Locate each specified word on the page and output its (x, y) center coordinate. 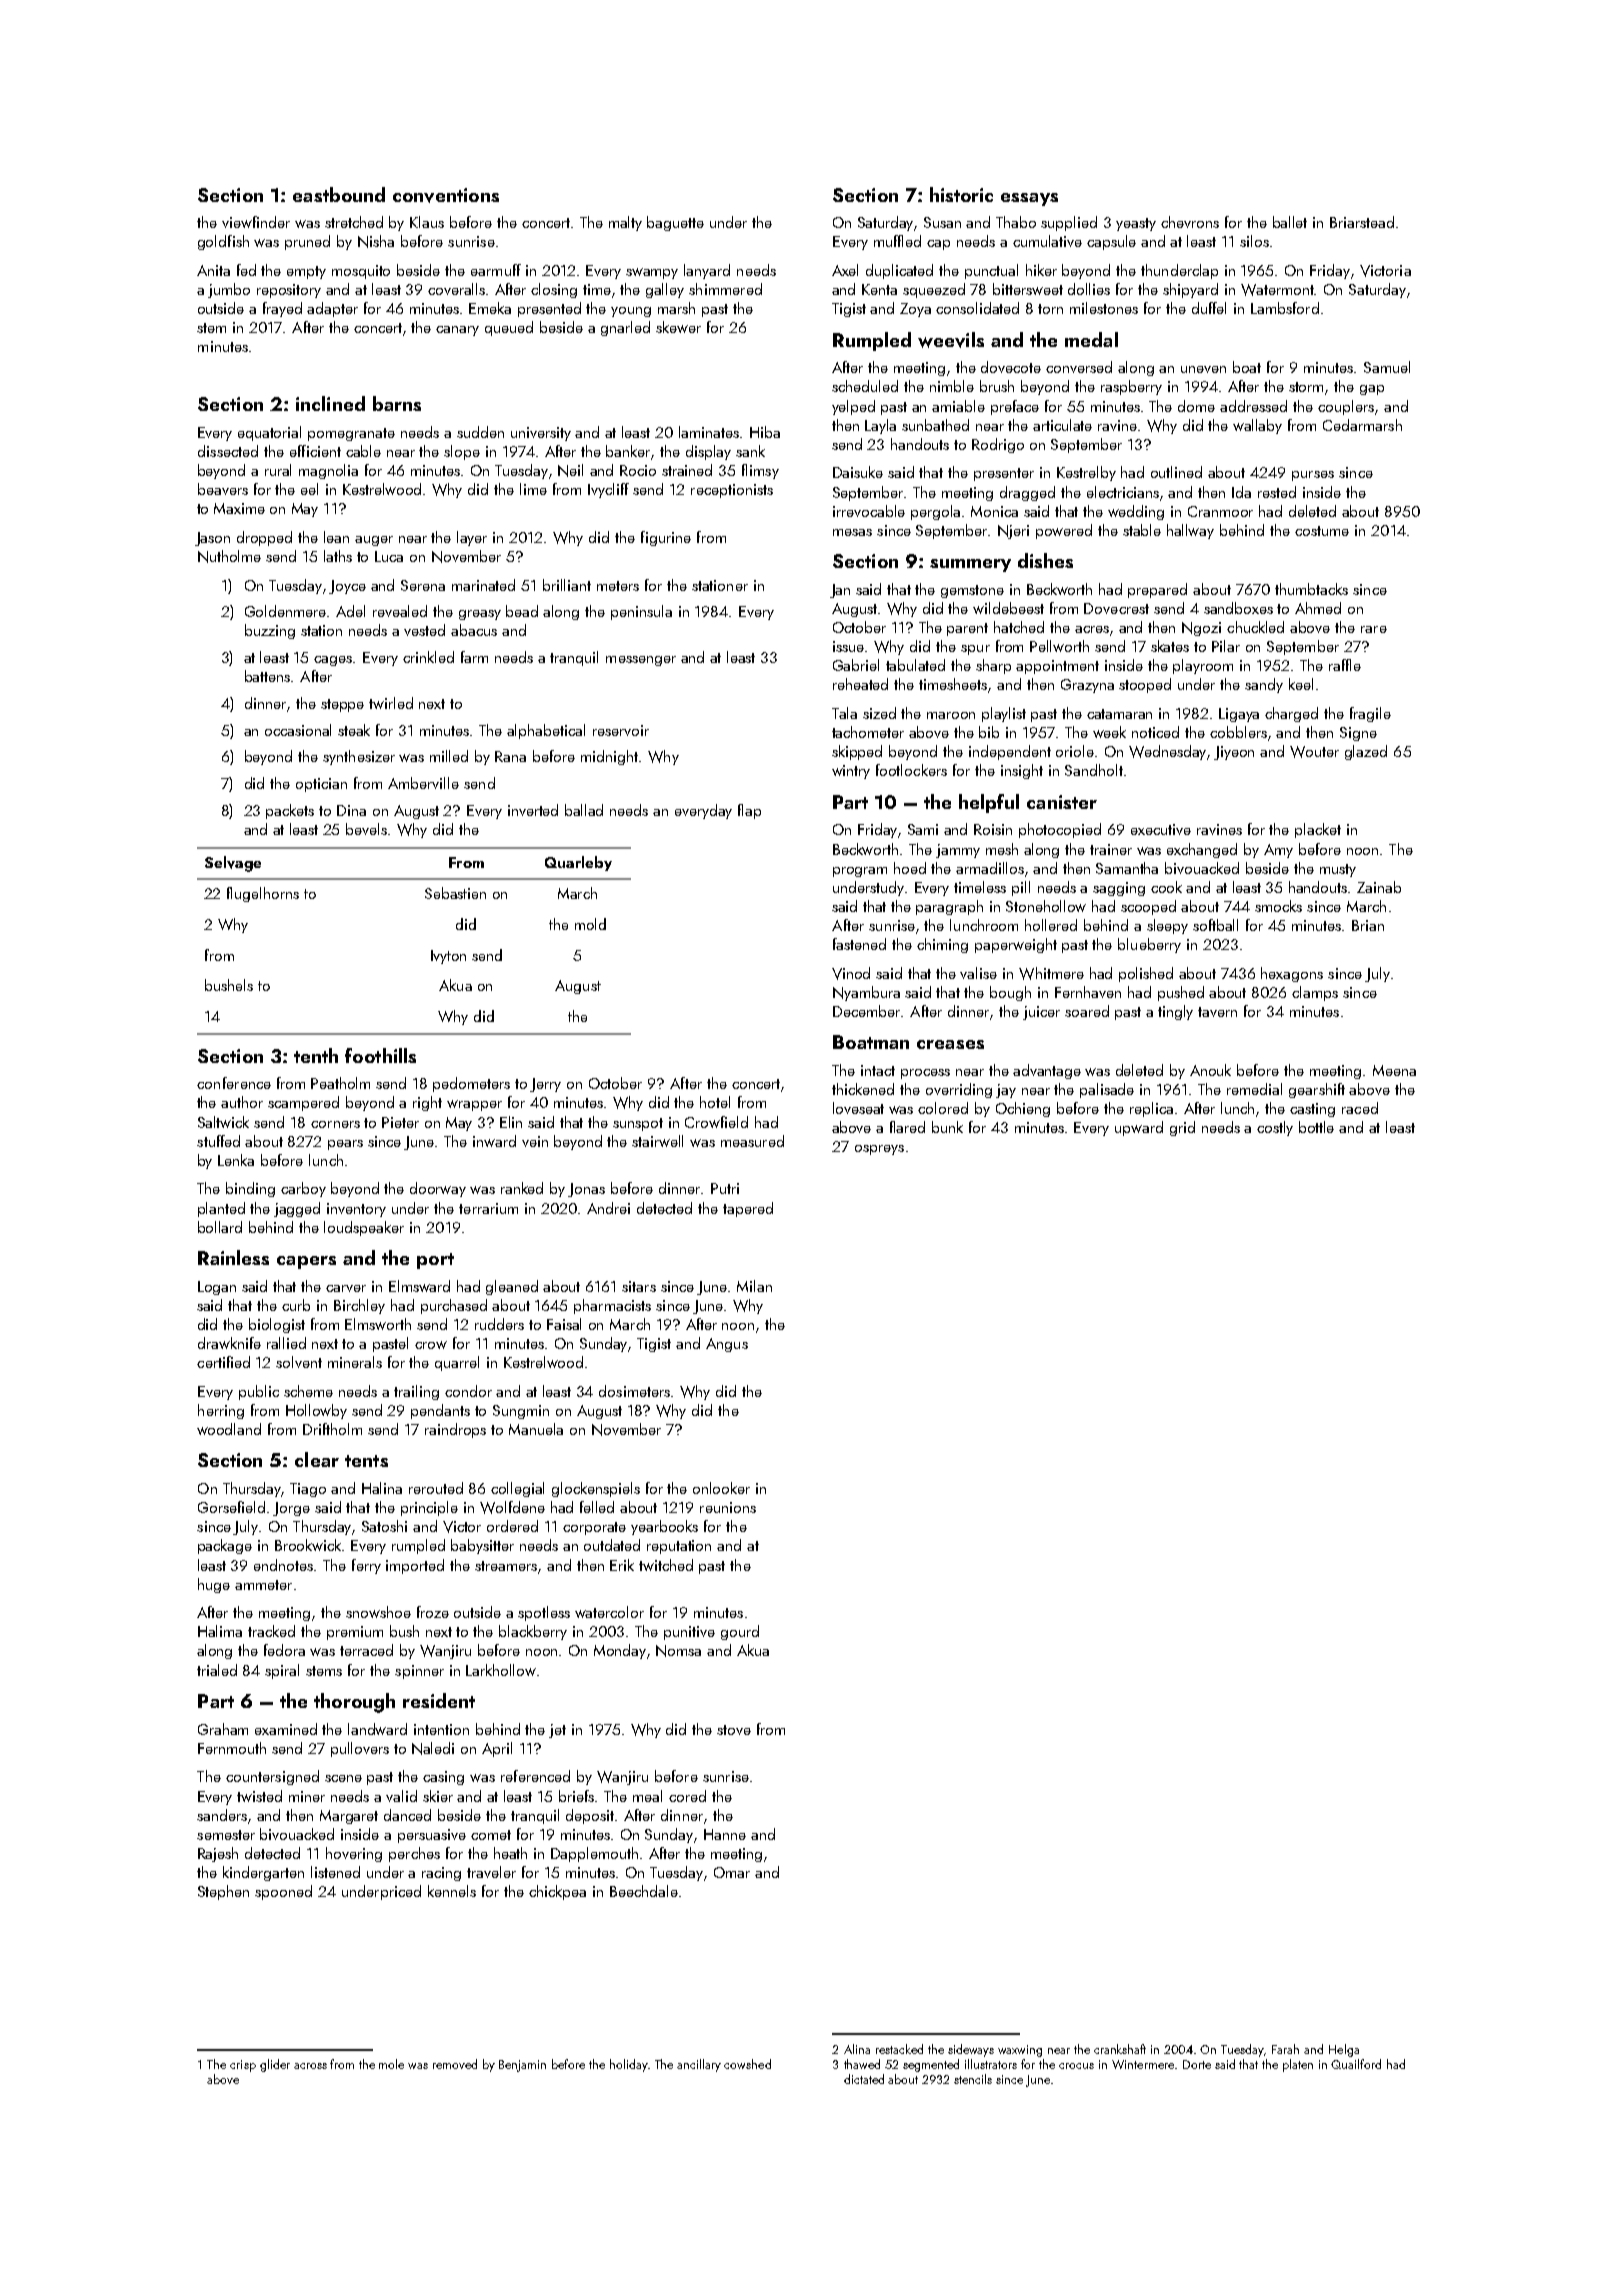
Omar (732, 1872)
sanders (222, 1815)
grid (1182, 1128)
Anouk (1210, 1070)
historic (961, 194)
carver (346, 1288)
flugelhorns (263, 894)
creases (950, 1044)
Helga (1344, 2050)
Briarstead (1362, 222)
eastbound (339, 194)
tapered (748, 1209)
